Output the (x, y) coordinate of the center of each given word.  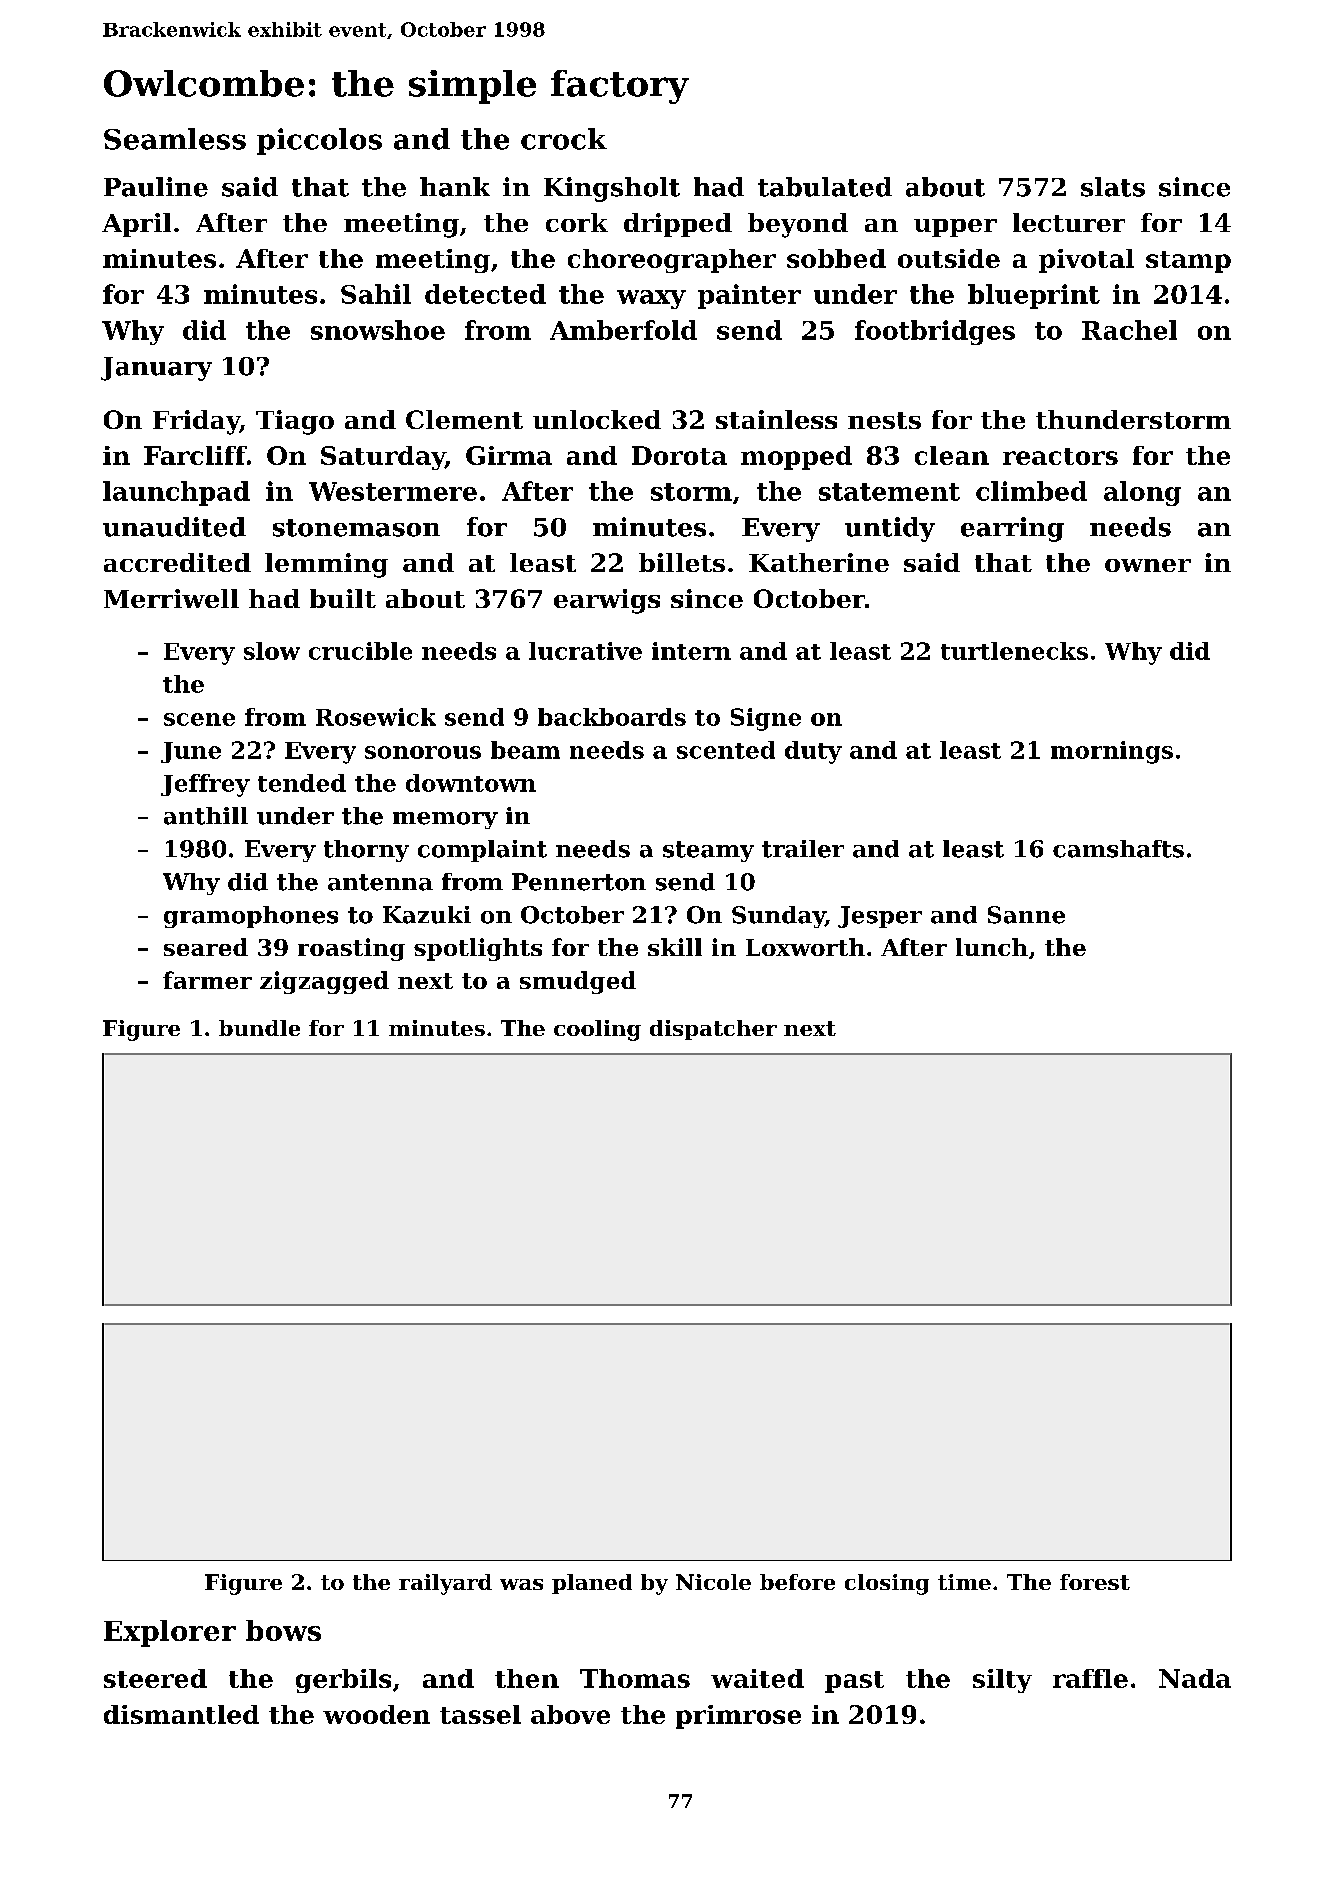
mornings (1112, 752)
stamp (1188, 262)
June (191, 752)
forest (1095, 1582)
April (136, 225)
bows (283, 1630)
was (521, 1584)
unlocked (597, 419)
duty (813, 752)
